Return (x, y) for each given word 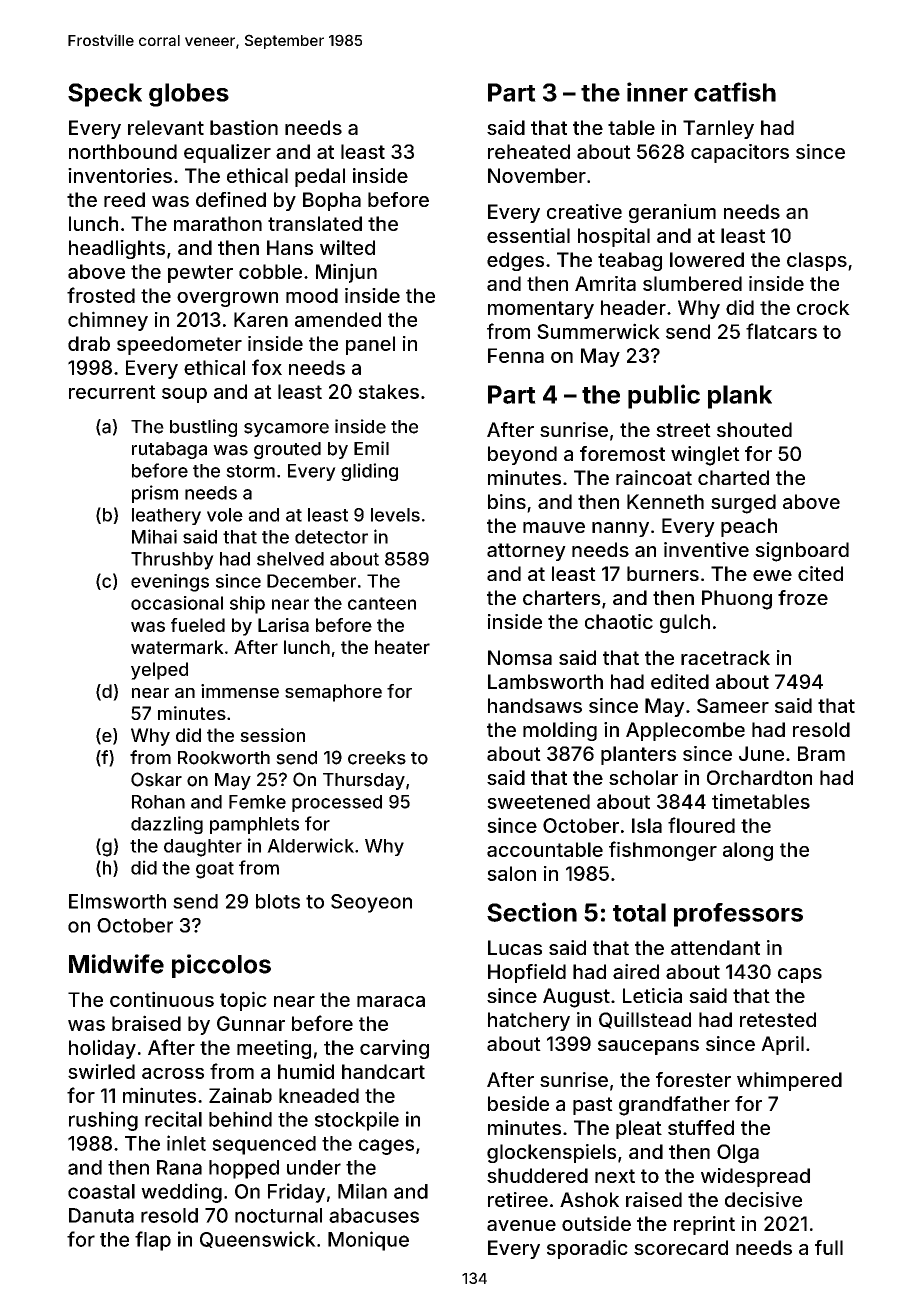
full (829, 1247)
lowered (707, 259)
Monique (368, 1241)
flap (153, 1241)
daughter (203, 848)
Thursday (364, 781)
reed (124, 199)
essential (528, 235)
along (748, 851)
